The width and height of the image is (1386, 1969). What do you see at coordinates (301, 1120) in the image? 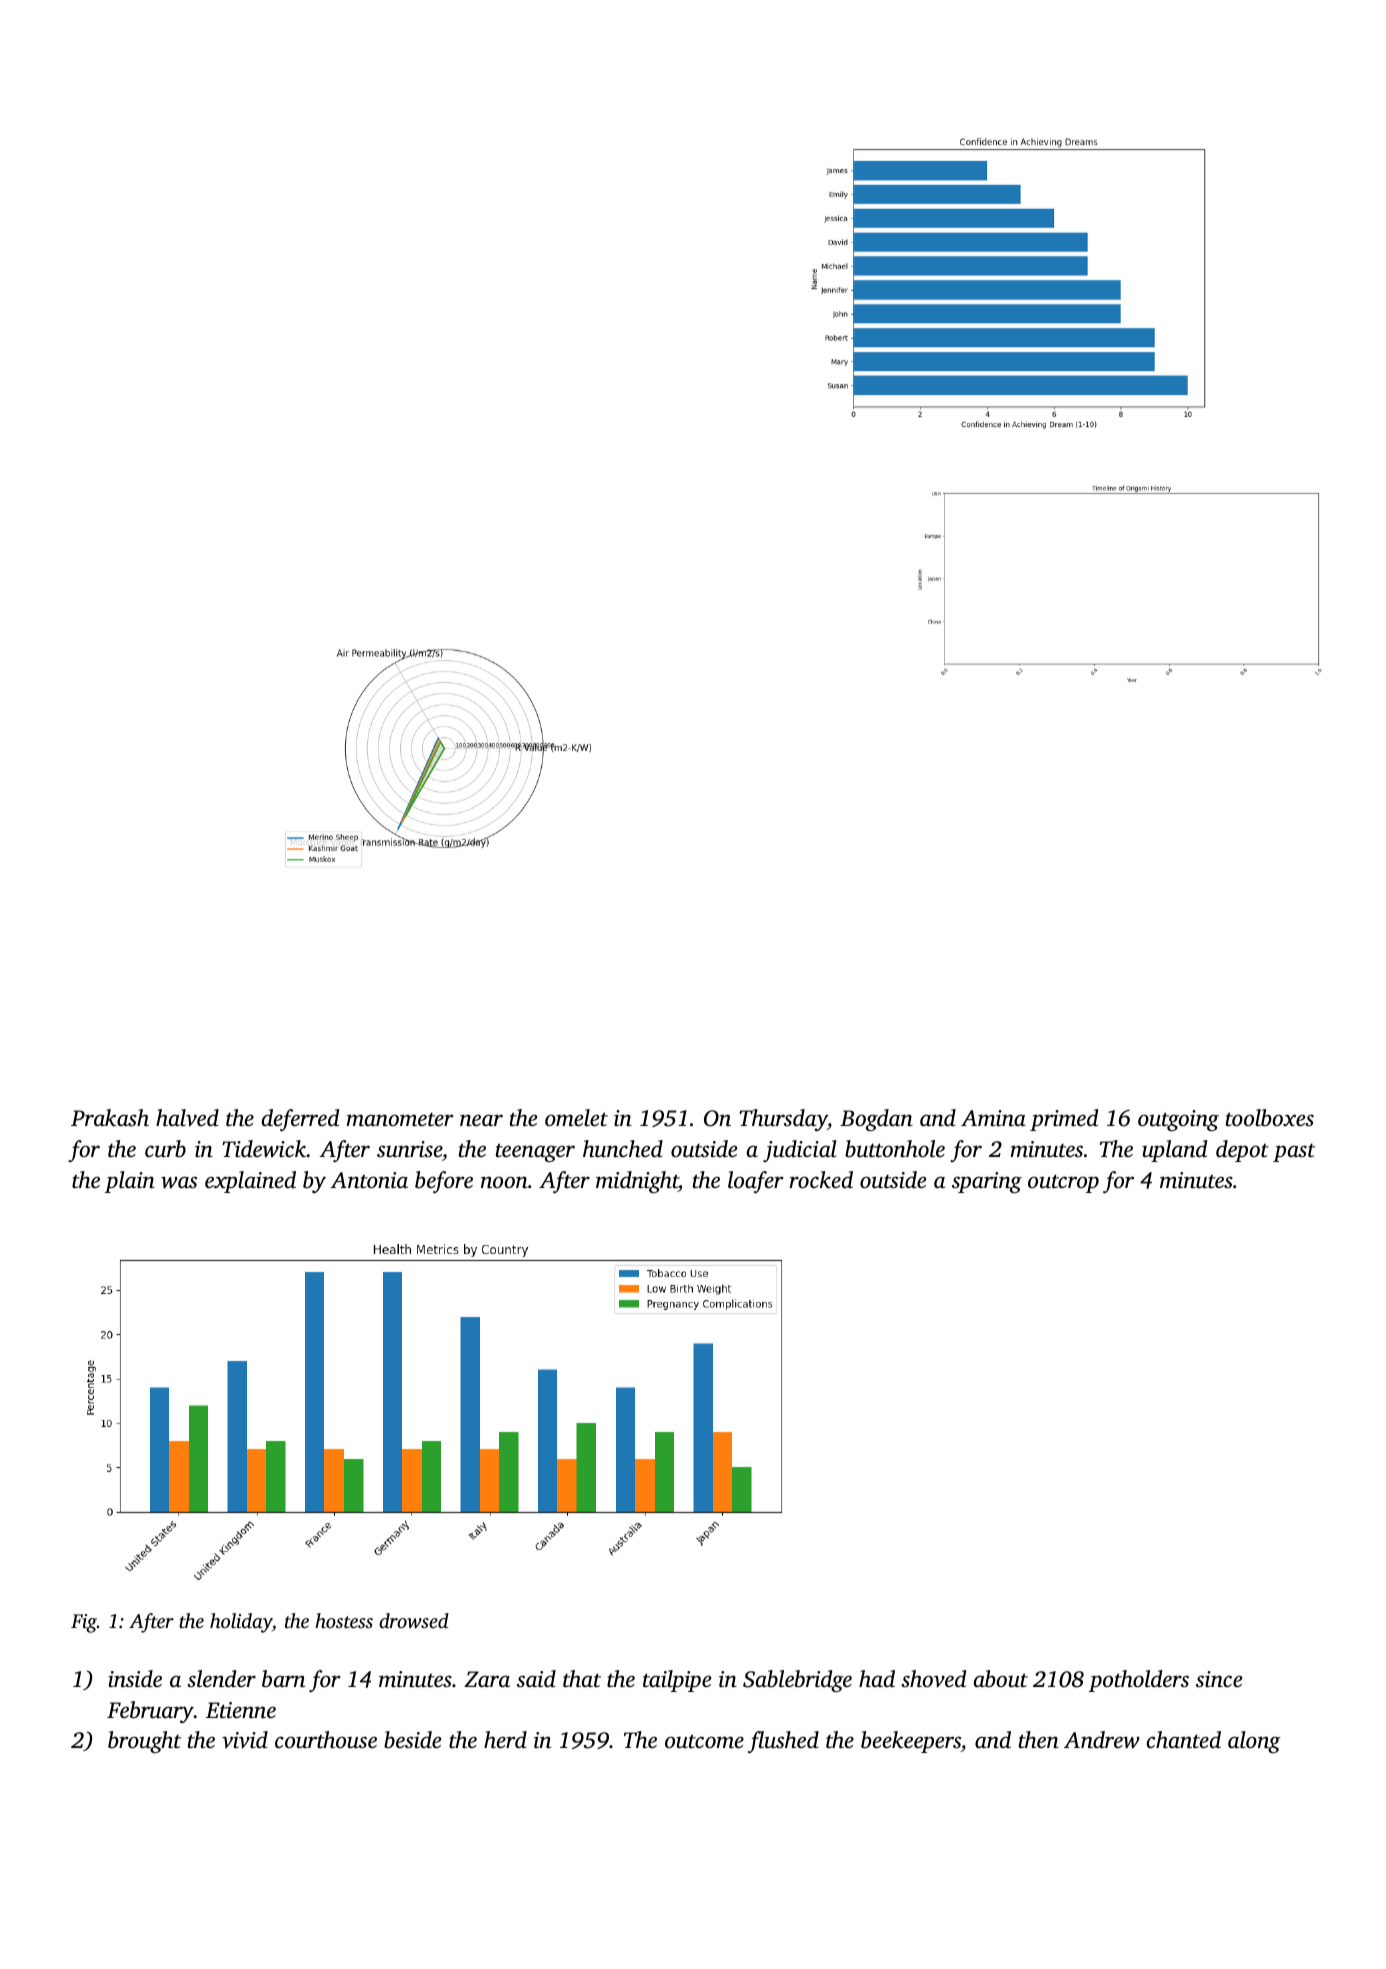
I see `deferred` at bounding box center [301, 1120].
